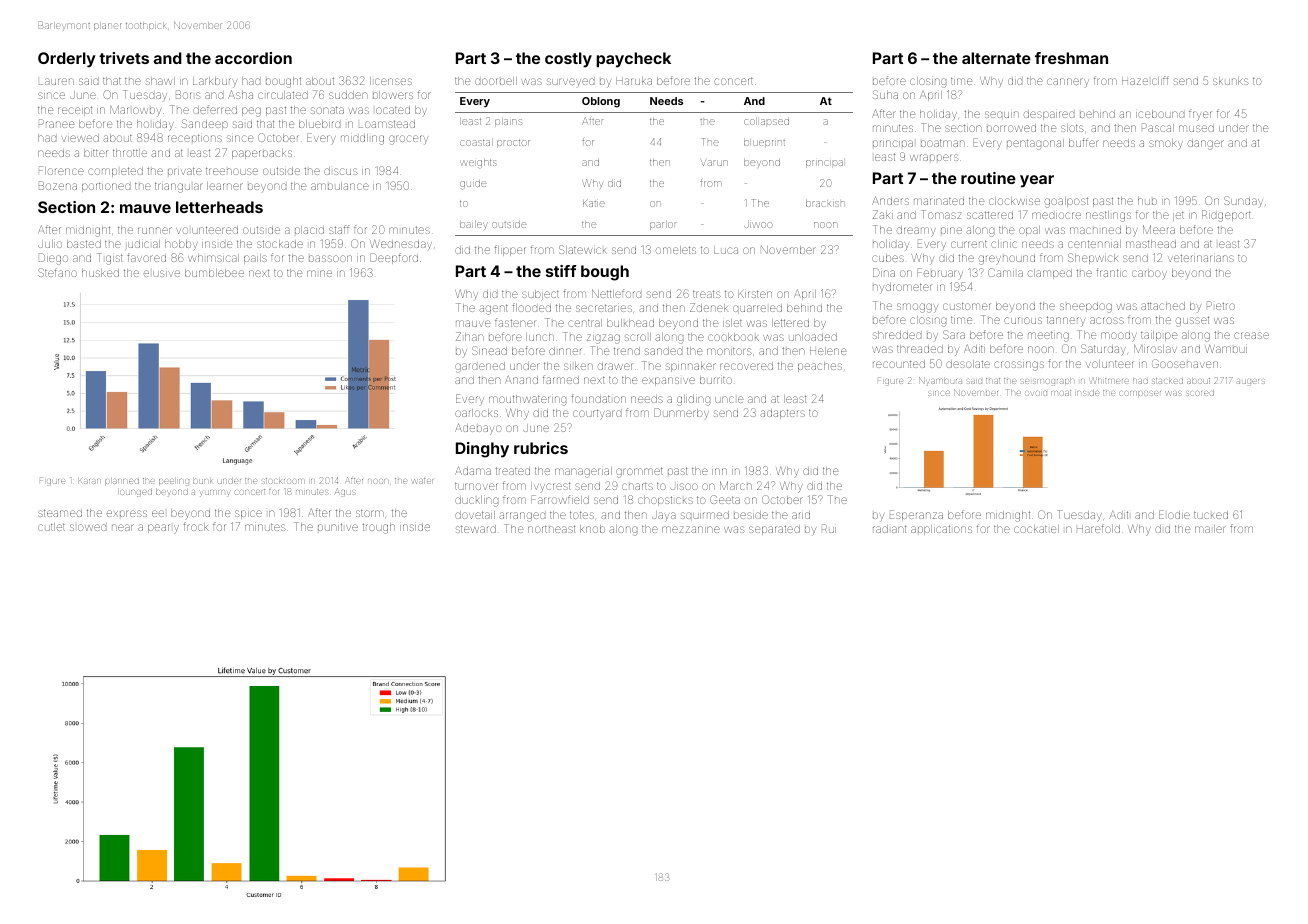 This screenshot has width=1308, height=924. Describe the element at coordinates (1071, 58) in the screenshot. I see `freshman` at that location.
